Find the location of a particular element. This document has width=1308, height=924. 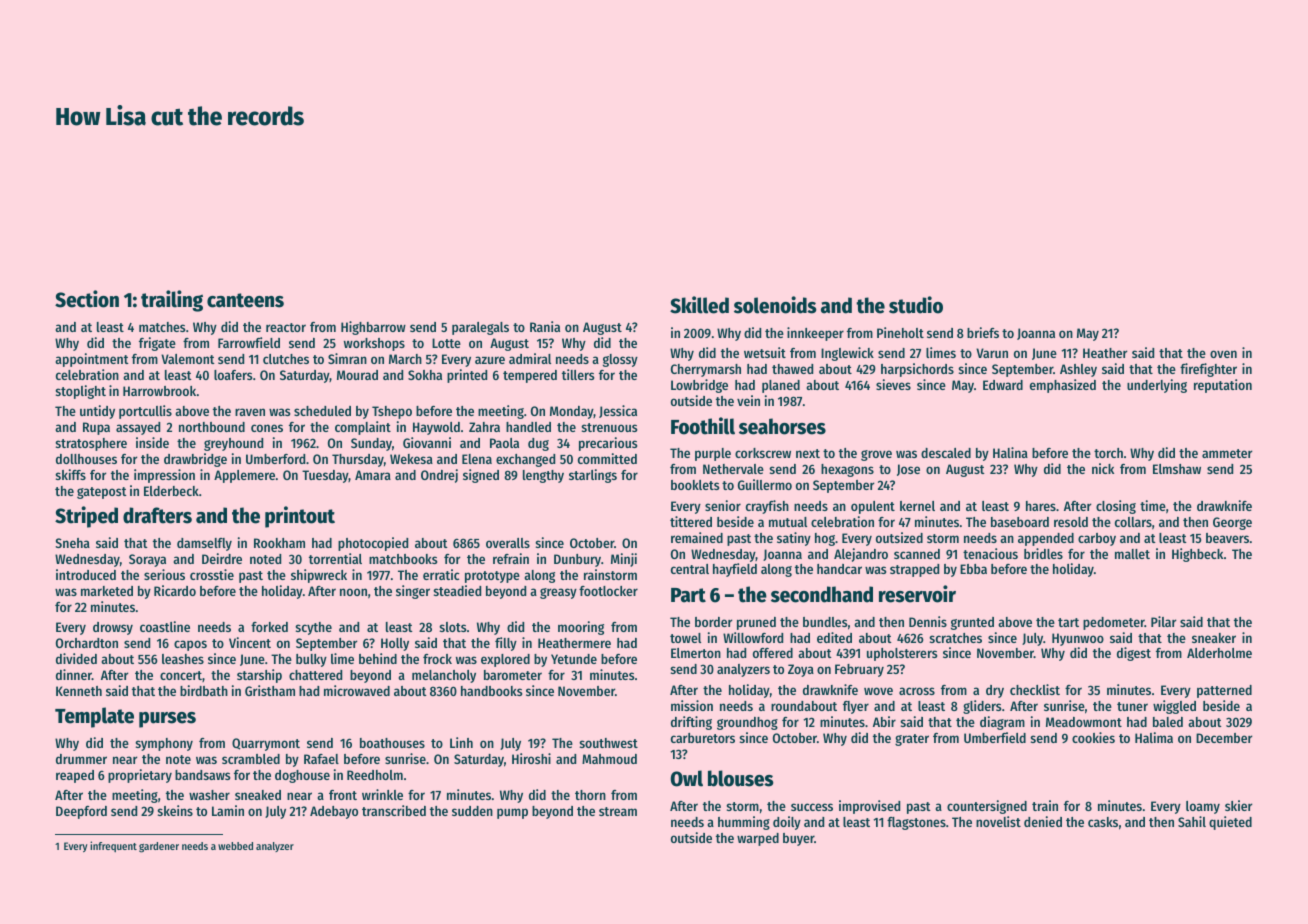

webbed is located at coordinates (235, 846).
